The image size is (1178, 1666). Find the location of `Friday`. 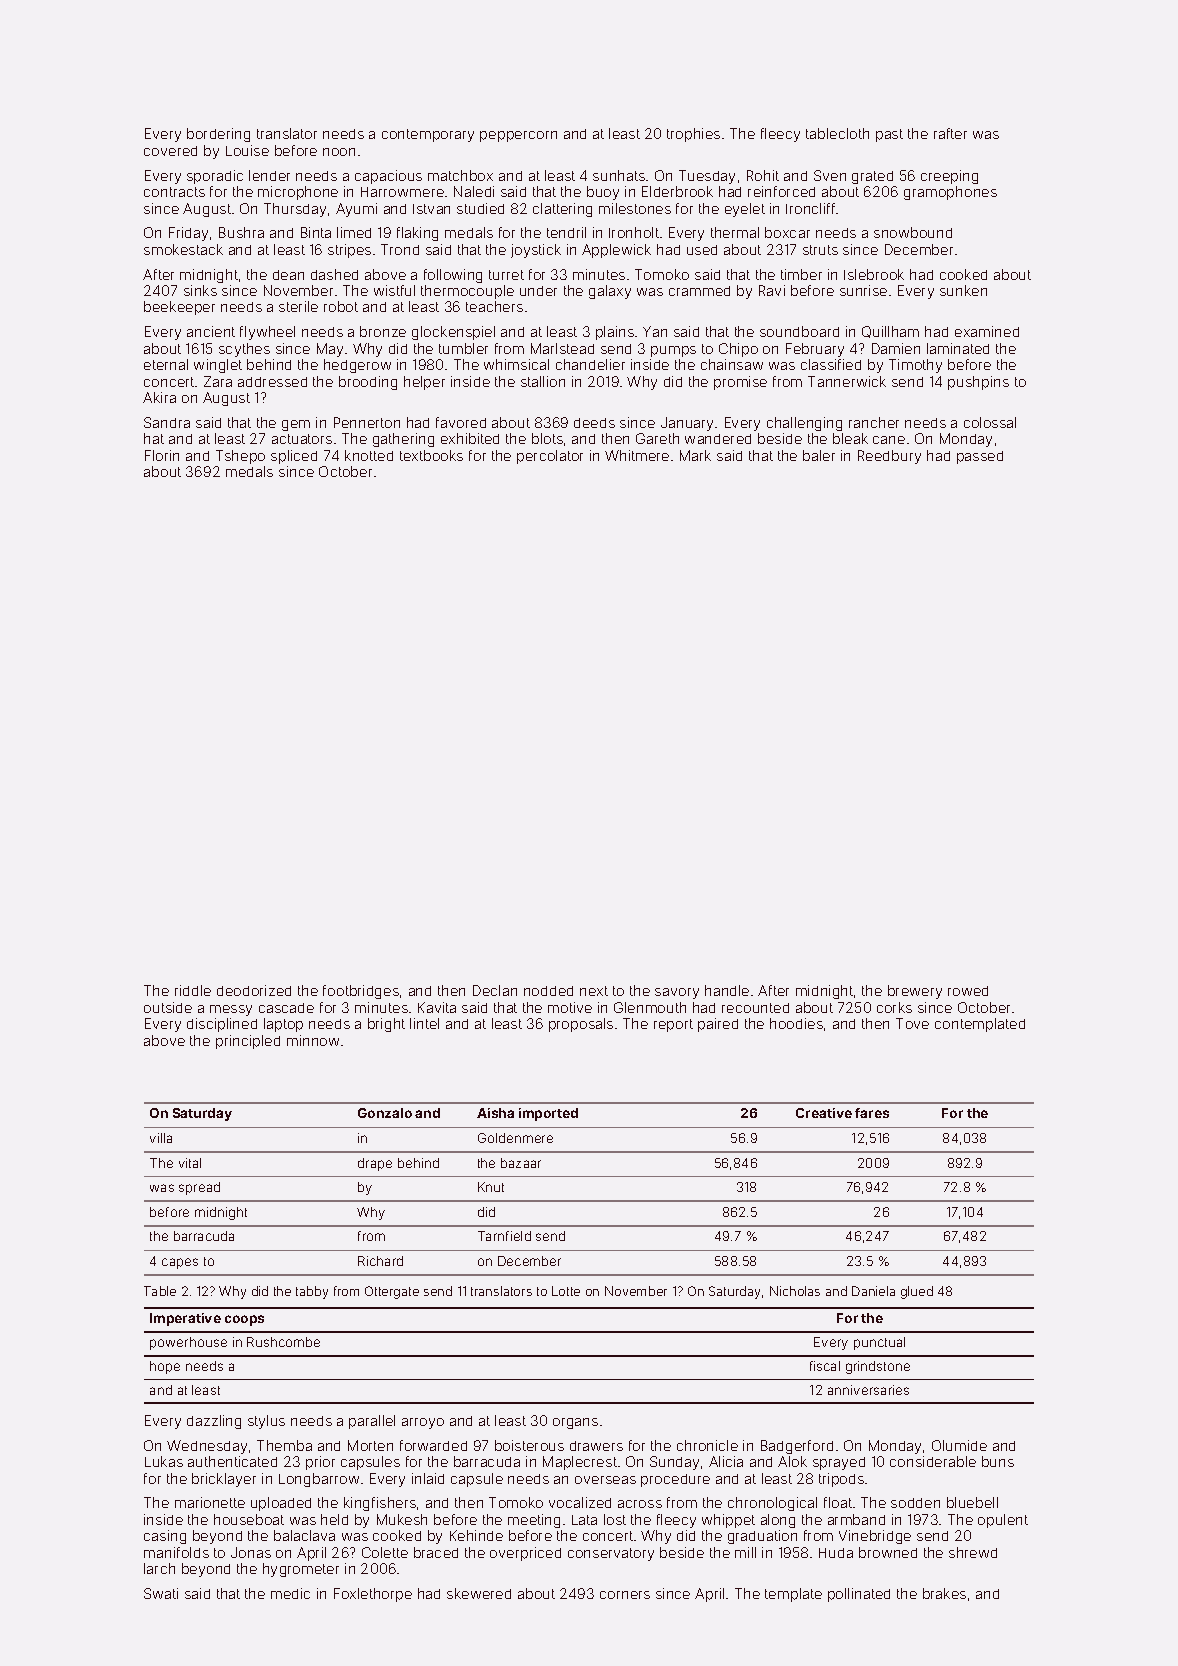

Friday is located at coordinates (188, 234).
